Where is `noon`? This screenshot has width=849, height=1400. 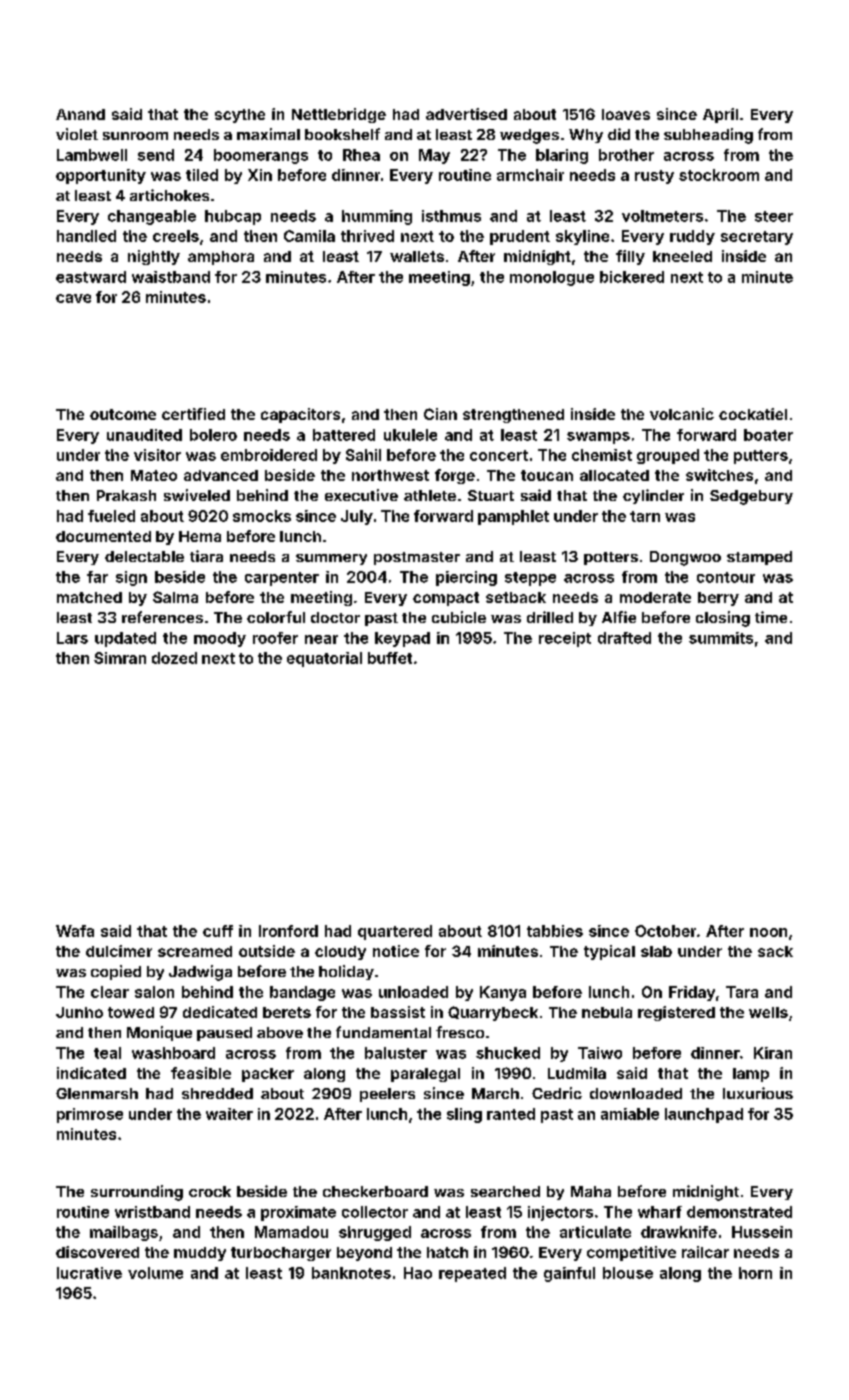 noon is located at coordinates (768, 932).
